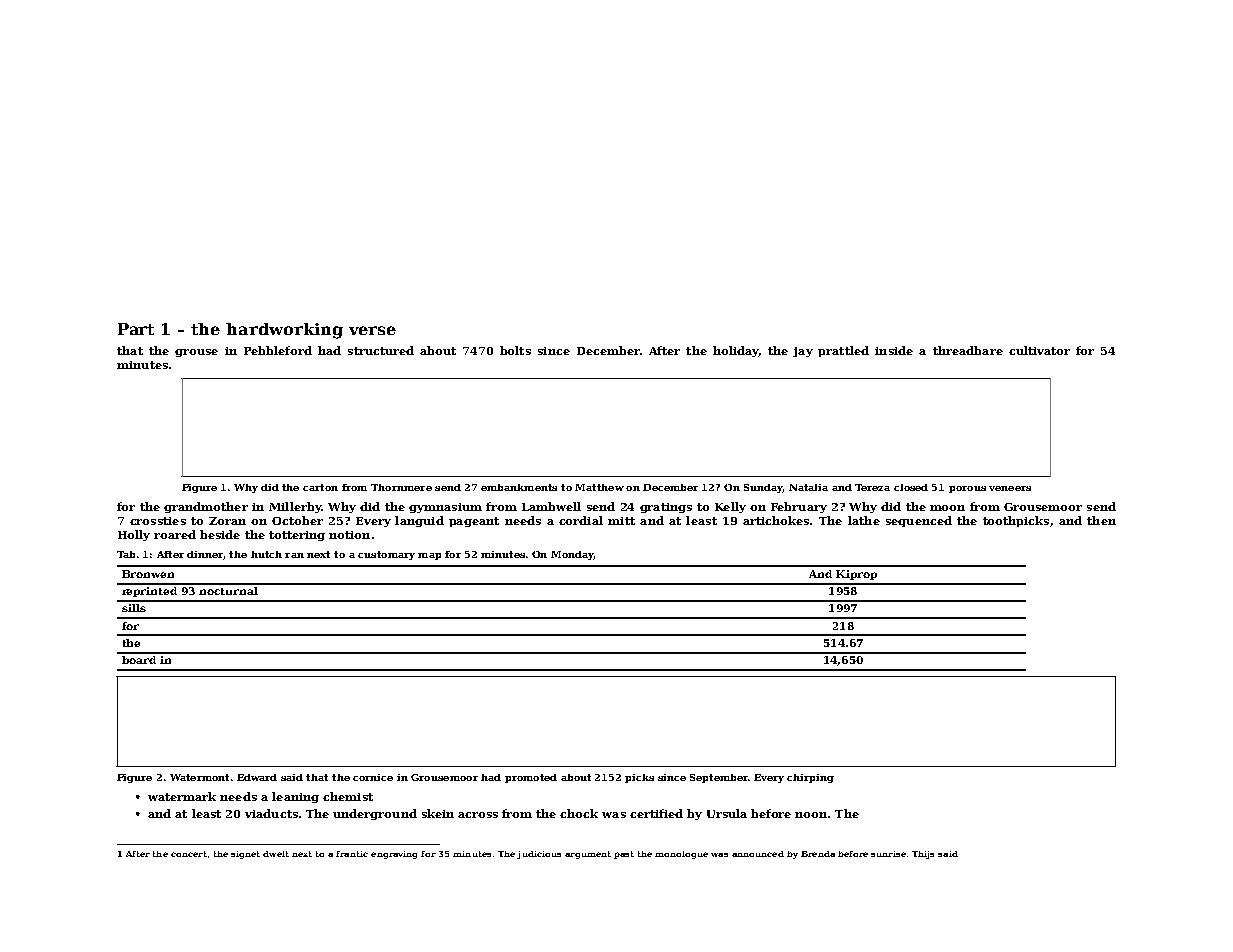  Describe the element at coordinates (572, 555) in the page. I see `Monday` at that location.
